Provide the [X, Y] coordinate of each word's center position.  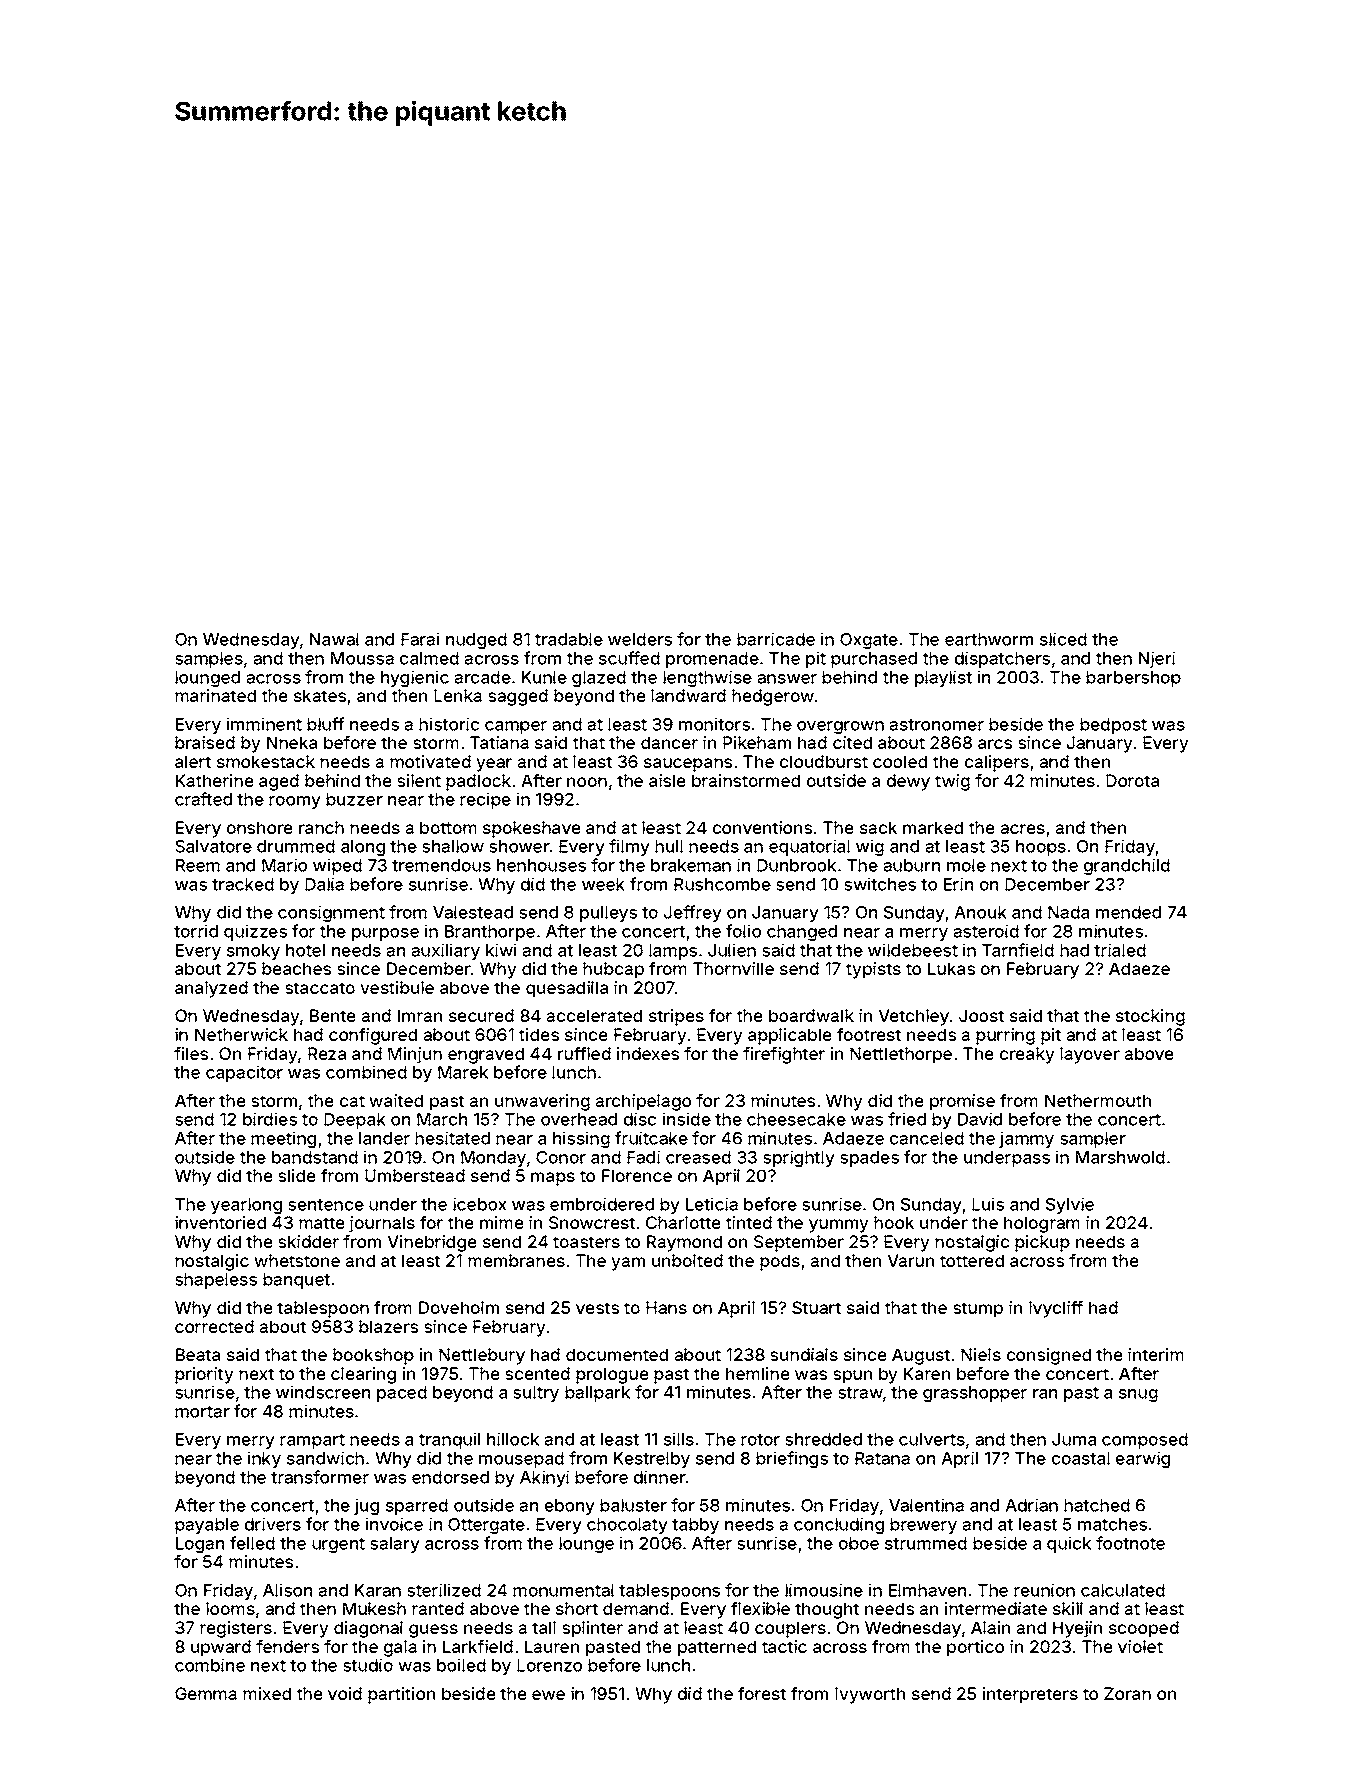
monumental [563, 1590]
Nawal [334, 639]
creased [698, 1157]
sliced [1063, 639]
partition [401, 1695]
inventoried [220, 1222]
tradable [569, 639]
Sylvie [1070, 1205]
